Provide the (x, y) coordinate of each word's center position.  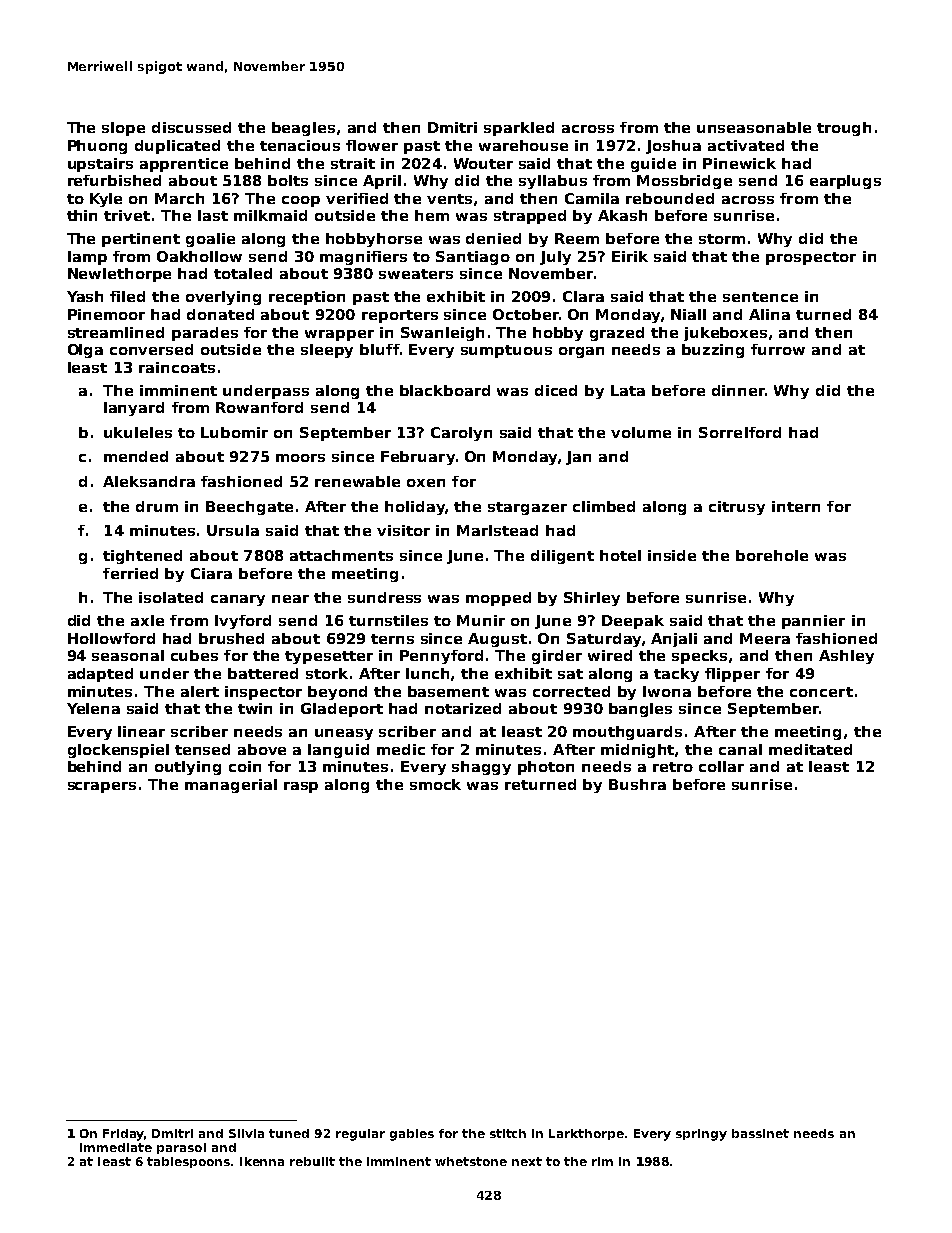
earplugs (845, 182)
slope (123, 129)
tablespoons (188, 1162)
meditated (810, 749)
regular (360, 1135)
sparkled (519, 129)
